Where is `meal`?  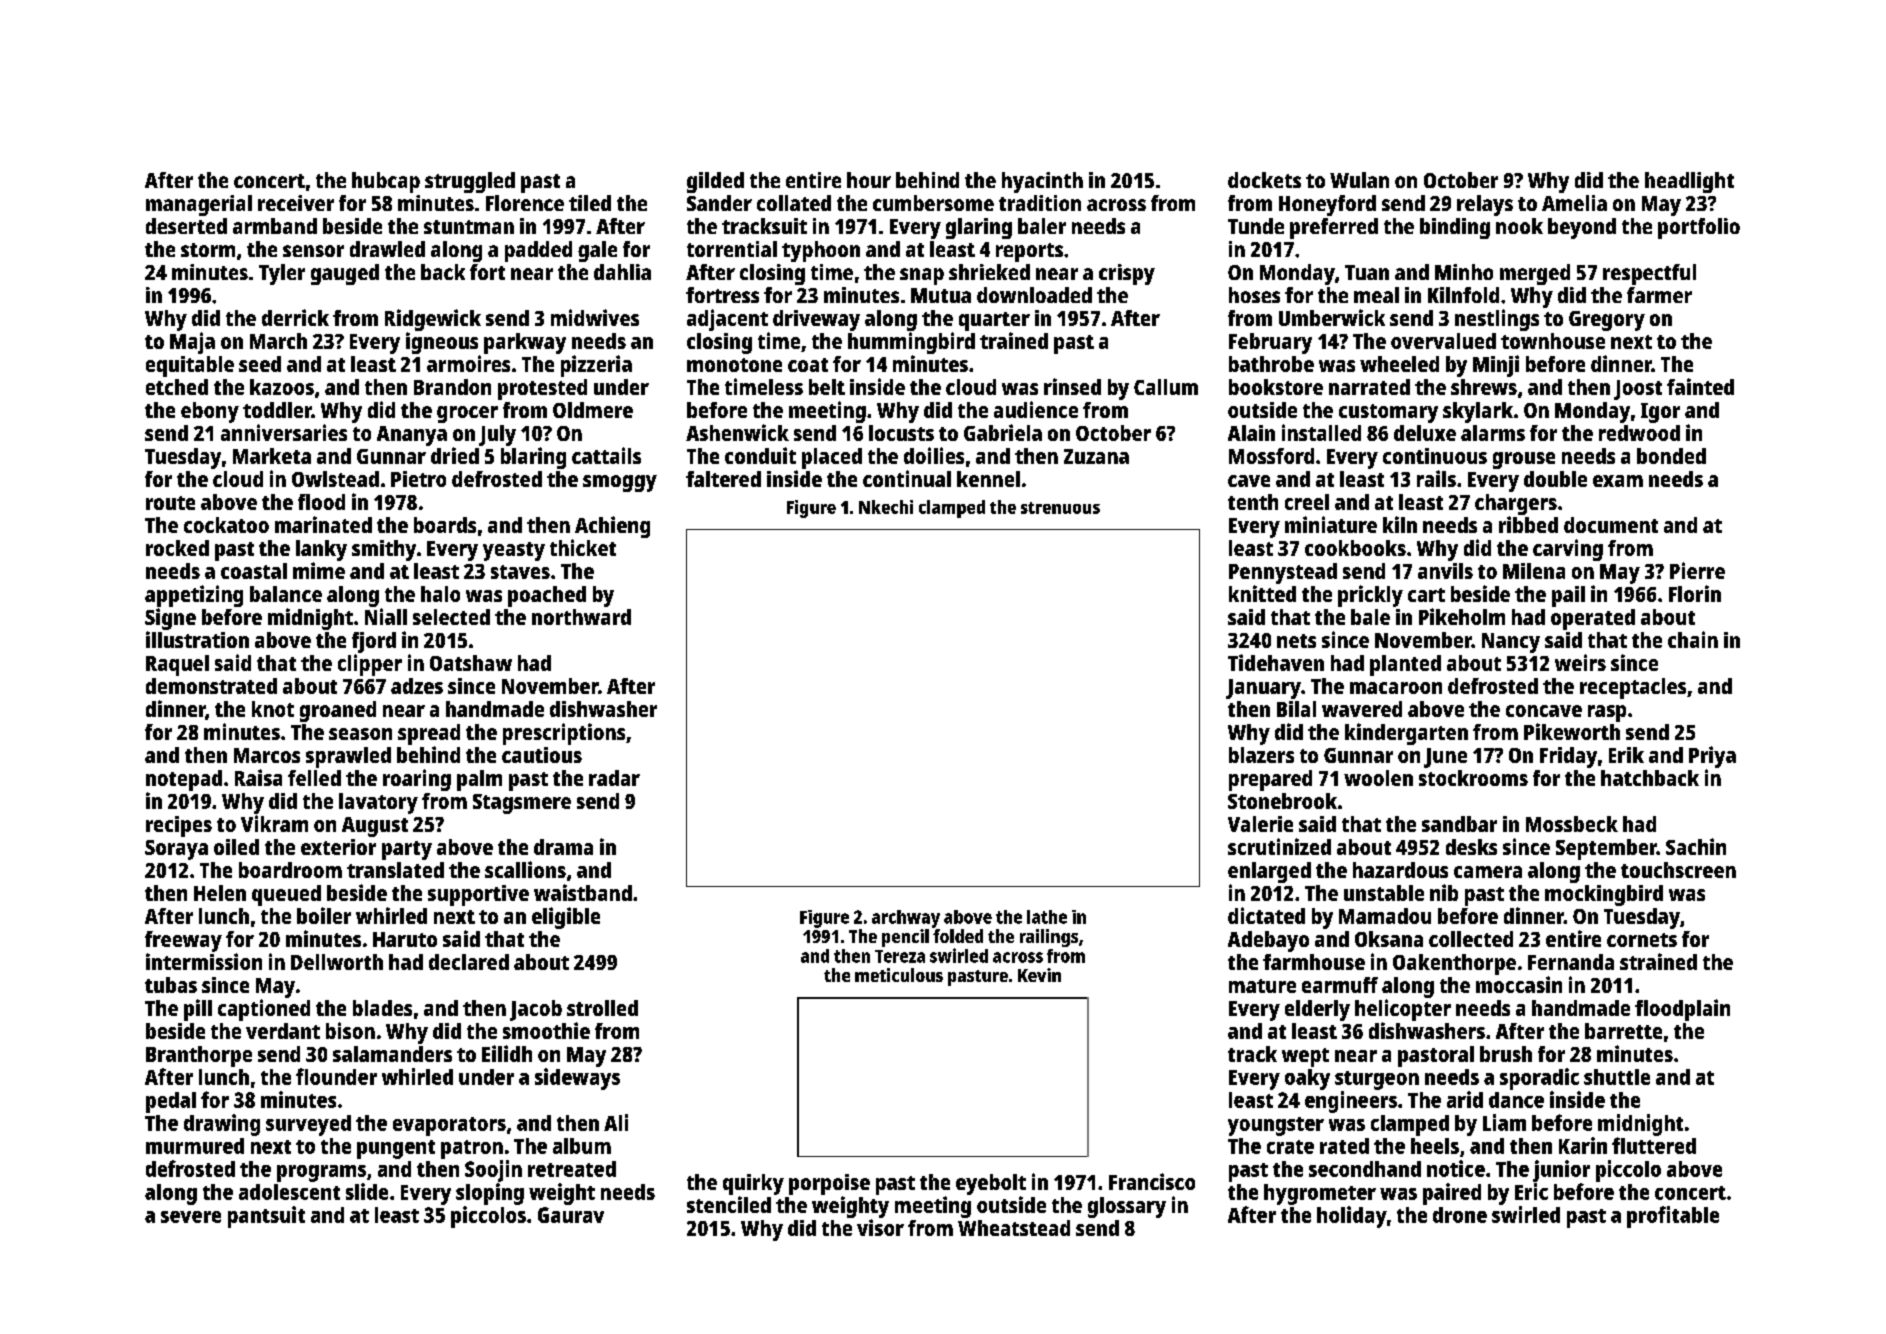 meal is located at coordinates (1376, 295).
